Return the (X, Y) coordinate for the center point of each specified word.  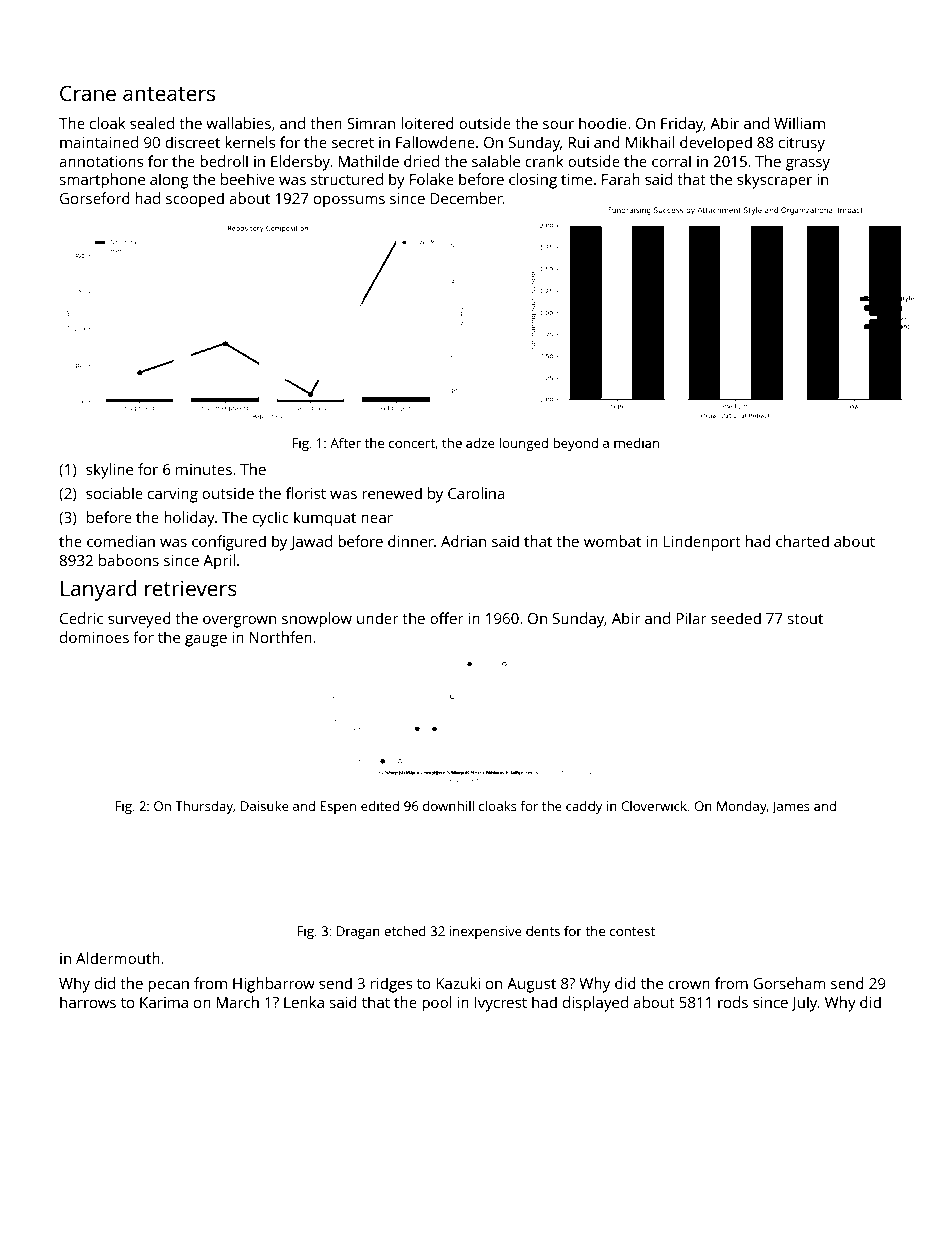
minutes (204, 469)
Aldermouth (118, 958)
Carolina (476, 493)
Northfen (280, 637)
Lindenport (702, 543)
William (799, 123)
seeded (736, 618)
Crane (88, 93)
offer (447, 618)
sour (558, 125)
